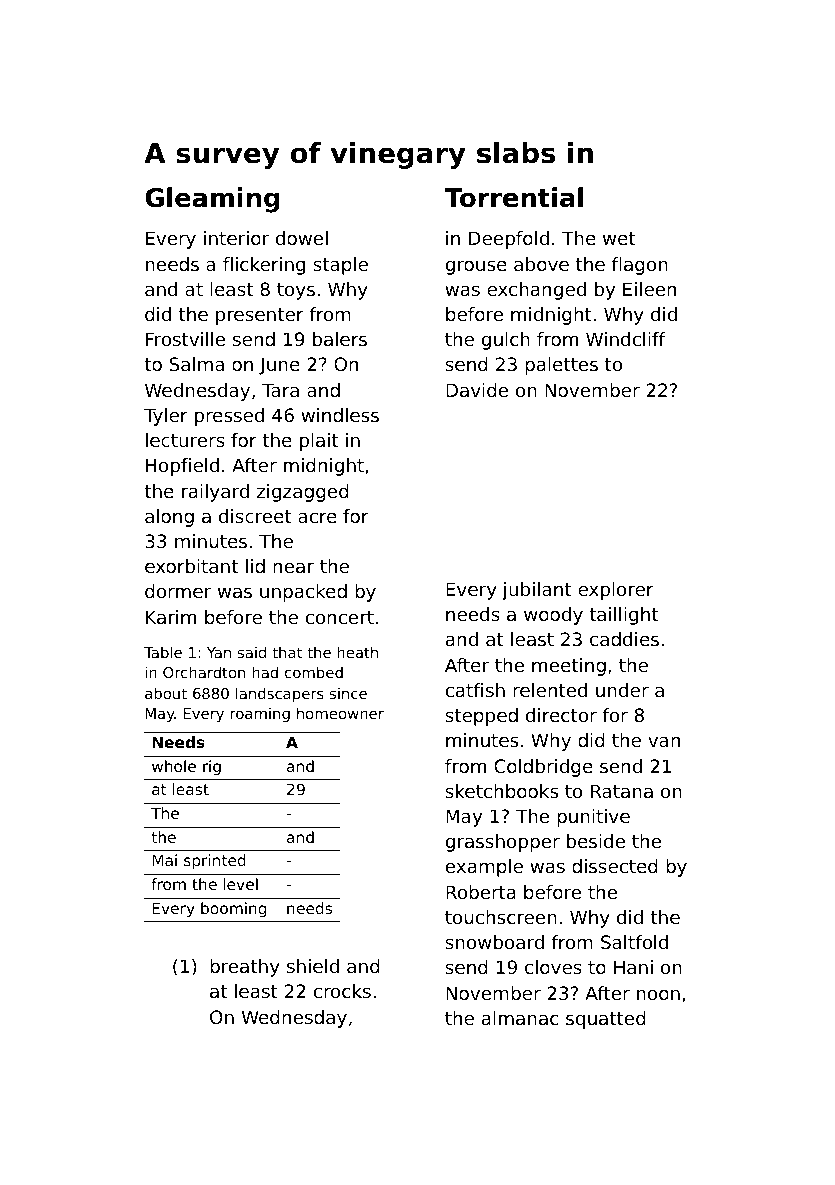  I want to click on caddies, so click(624, 639).
